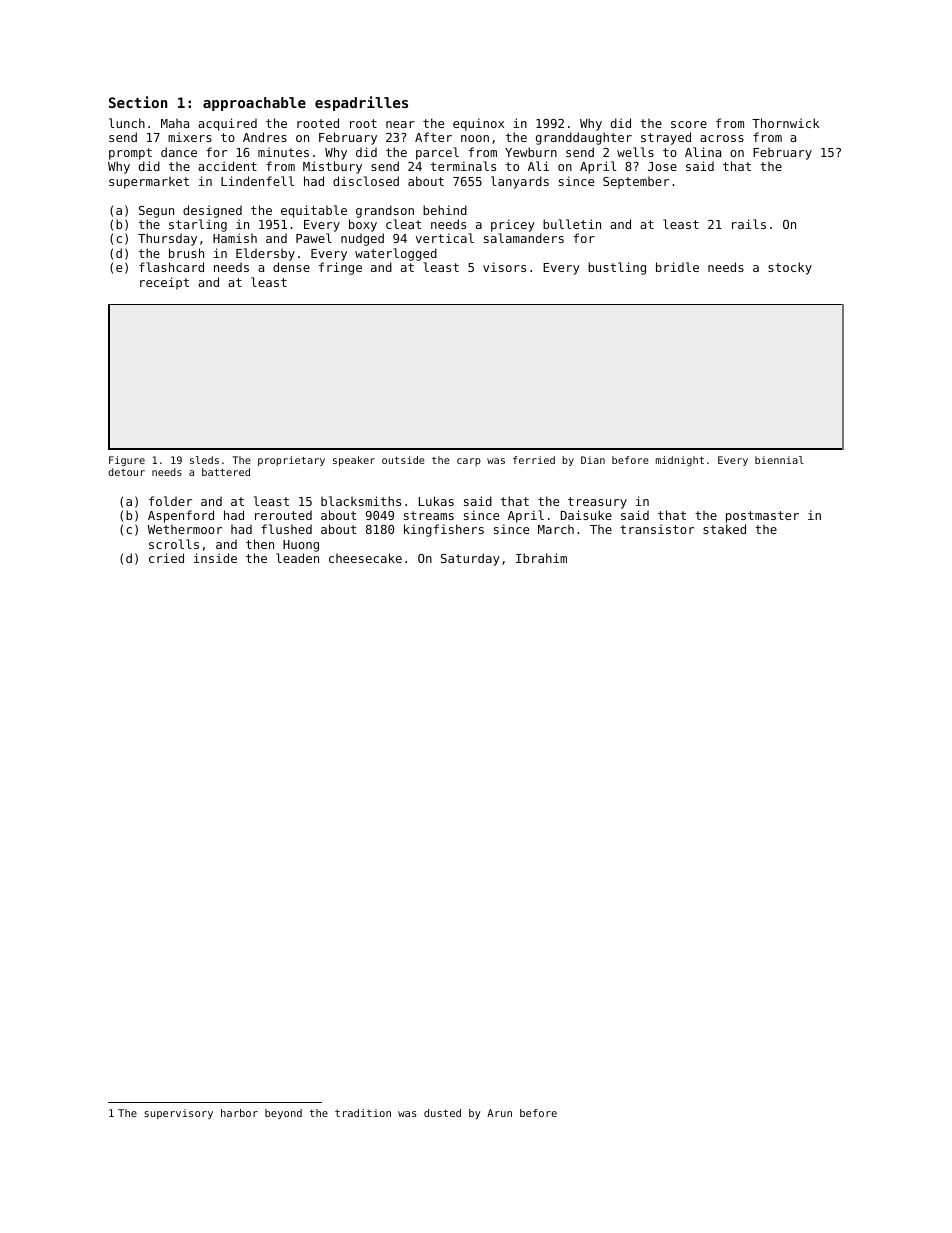 This screenshot has width=952, height=1233. Describe the element at coordinates (156, 212) in the screenshot. I see `Segun` at that location.
